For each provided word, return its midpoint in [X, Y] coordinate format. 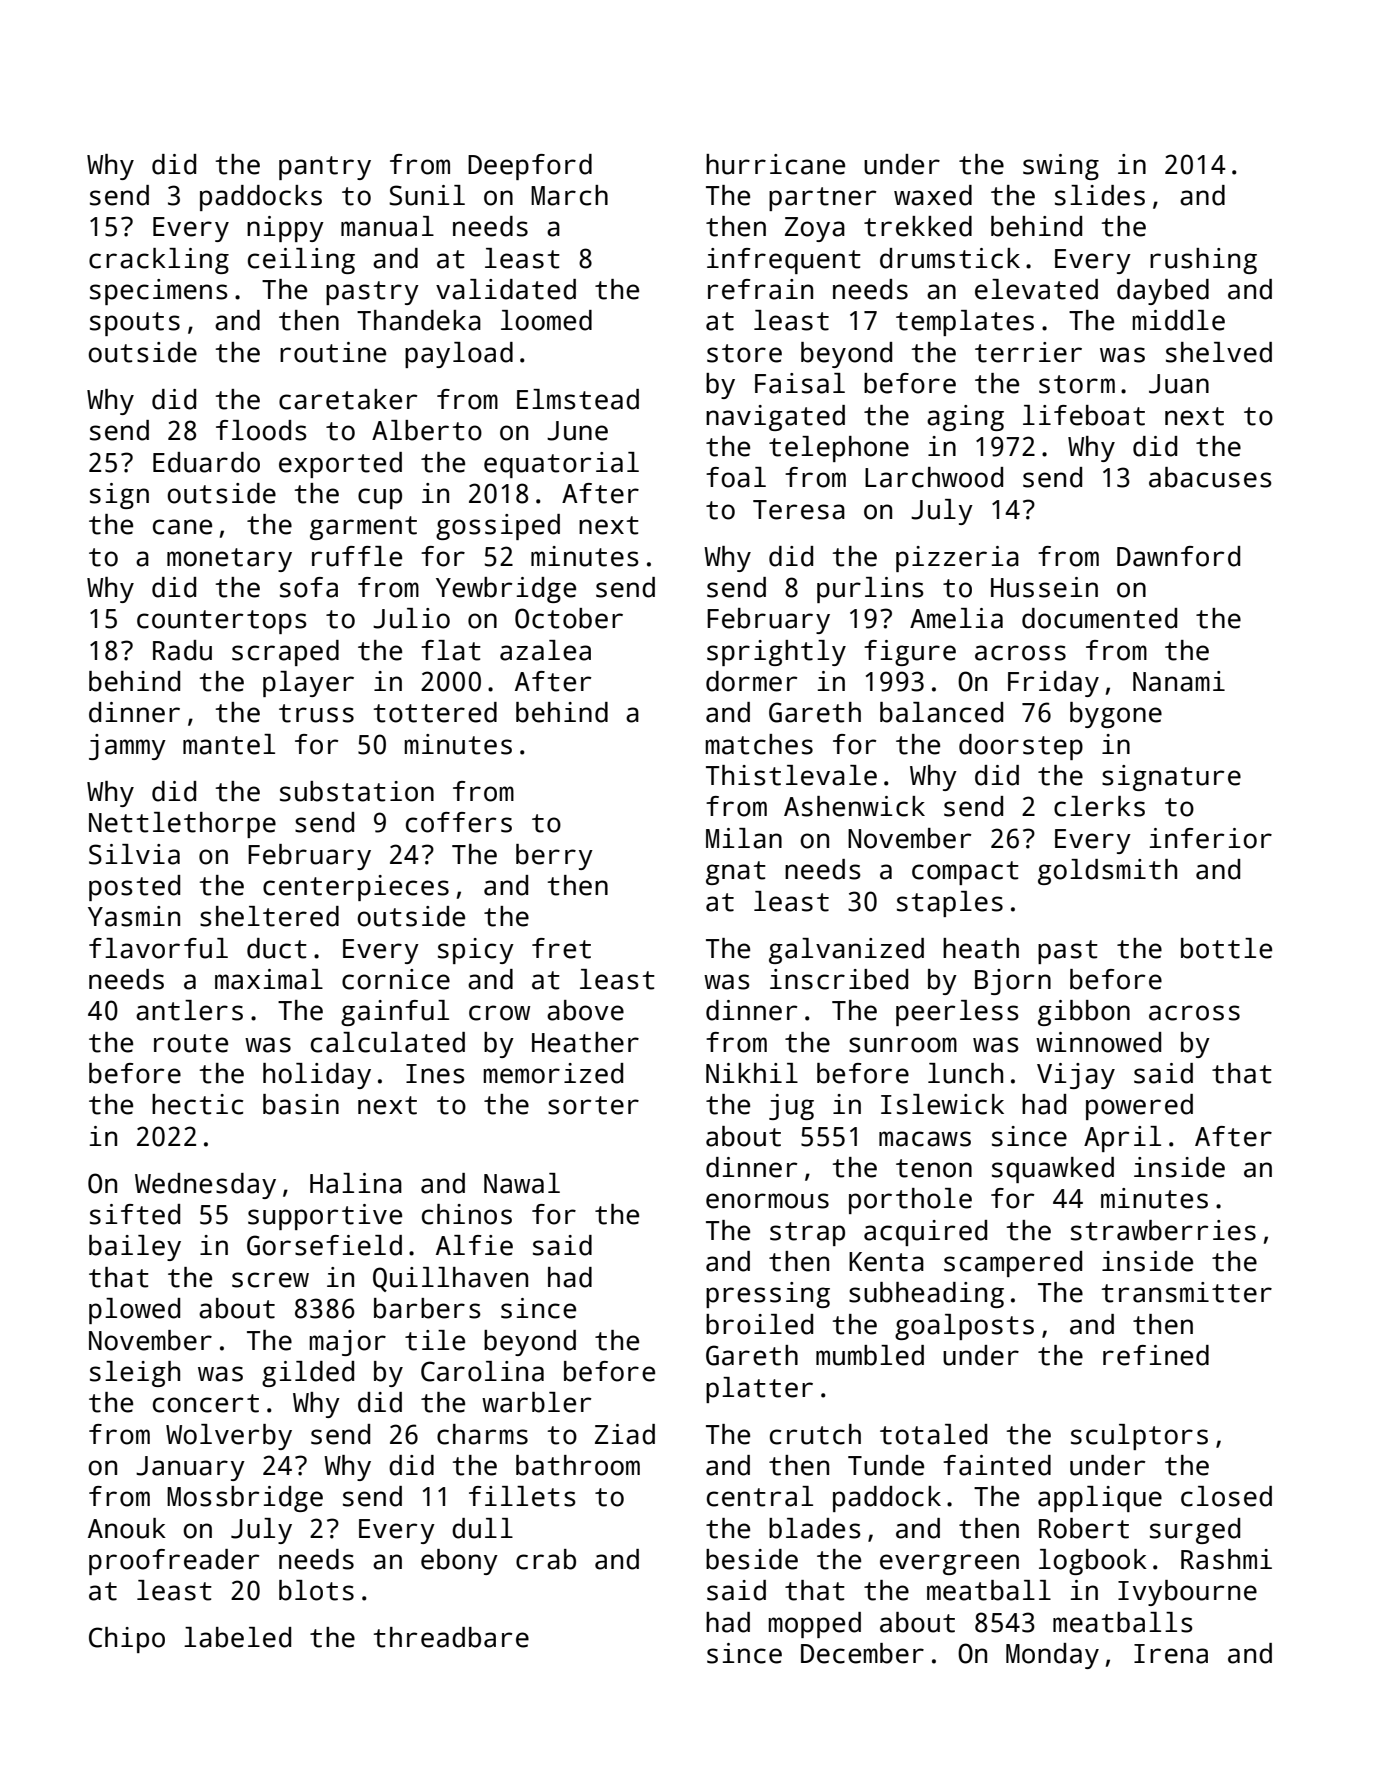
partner [822, 199]
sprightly [776, 653]
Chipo [127, 1640]
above [585, 1010]
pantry [325, 168]
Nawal [522, 1183]
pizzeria [957, 559]
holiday [317, 1076]
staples [950, 904]
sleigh [135, 1374]
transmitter [1187, 1292]
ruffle [357, 556]
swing [1061, 167]
